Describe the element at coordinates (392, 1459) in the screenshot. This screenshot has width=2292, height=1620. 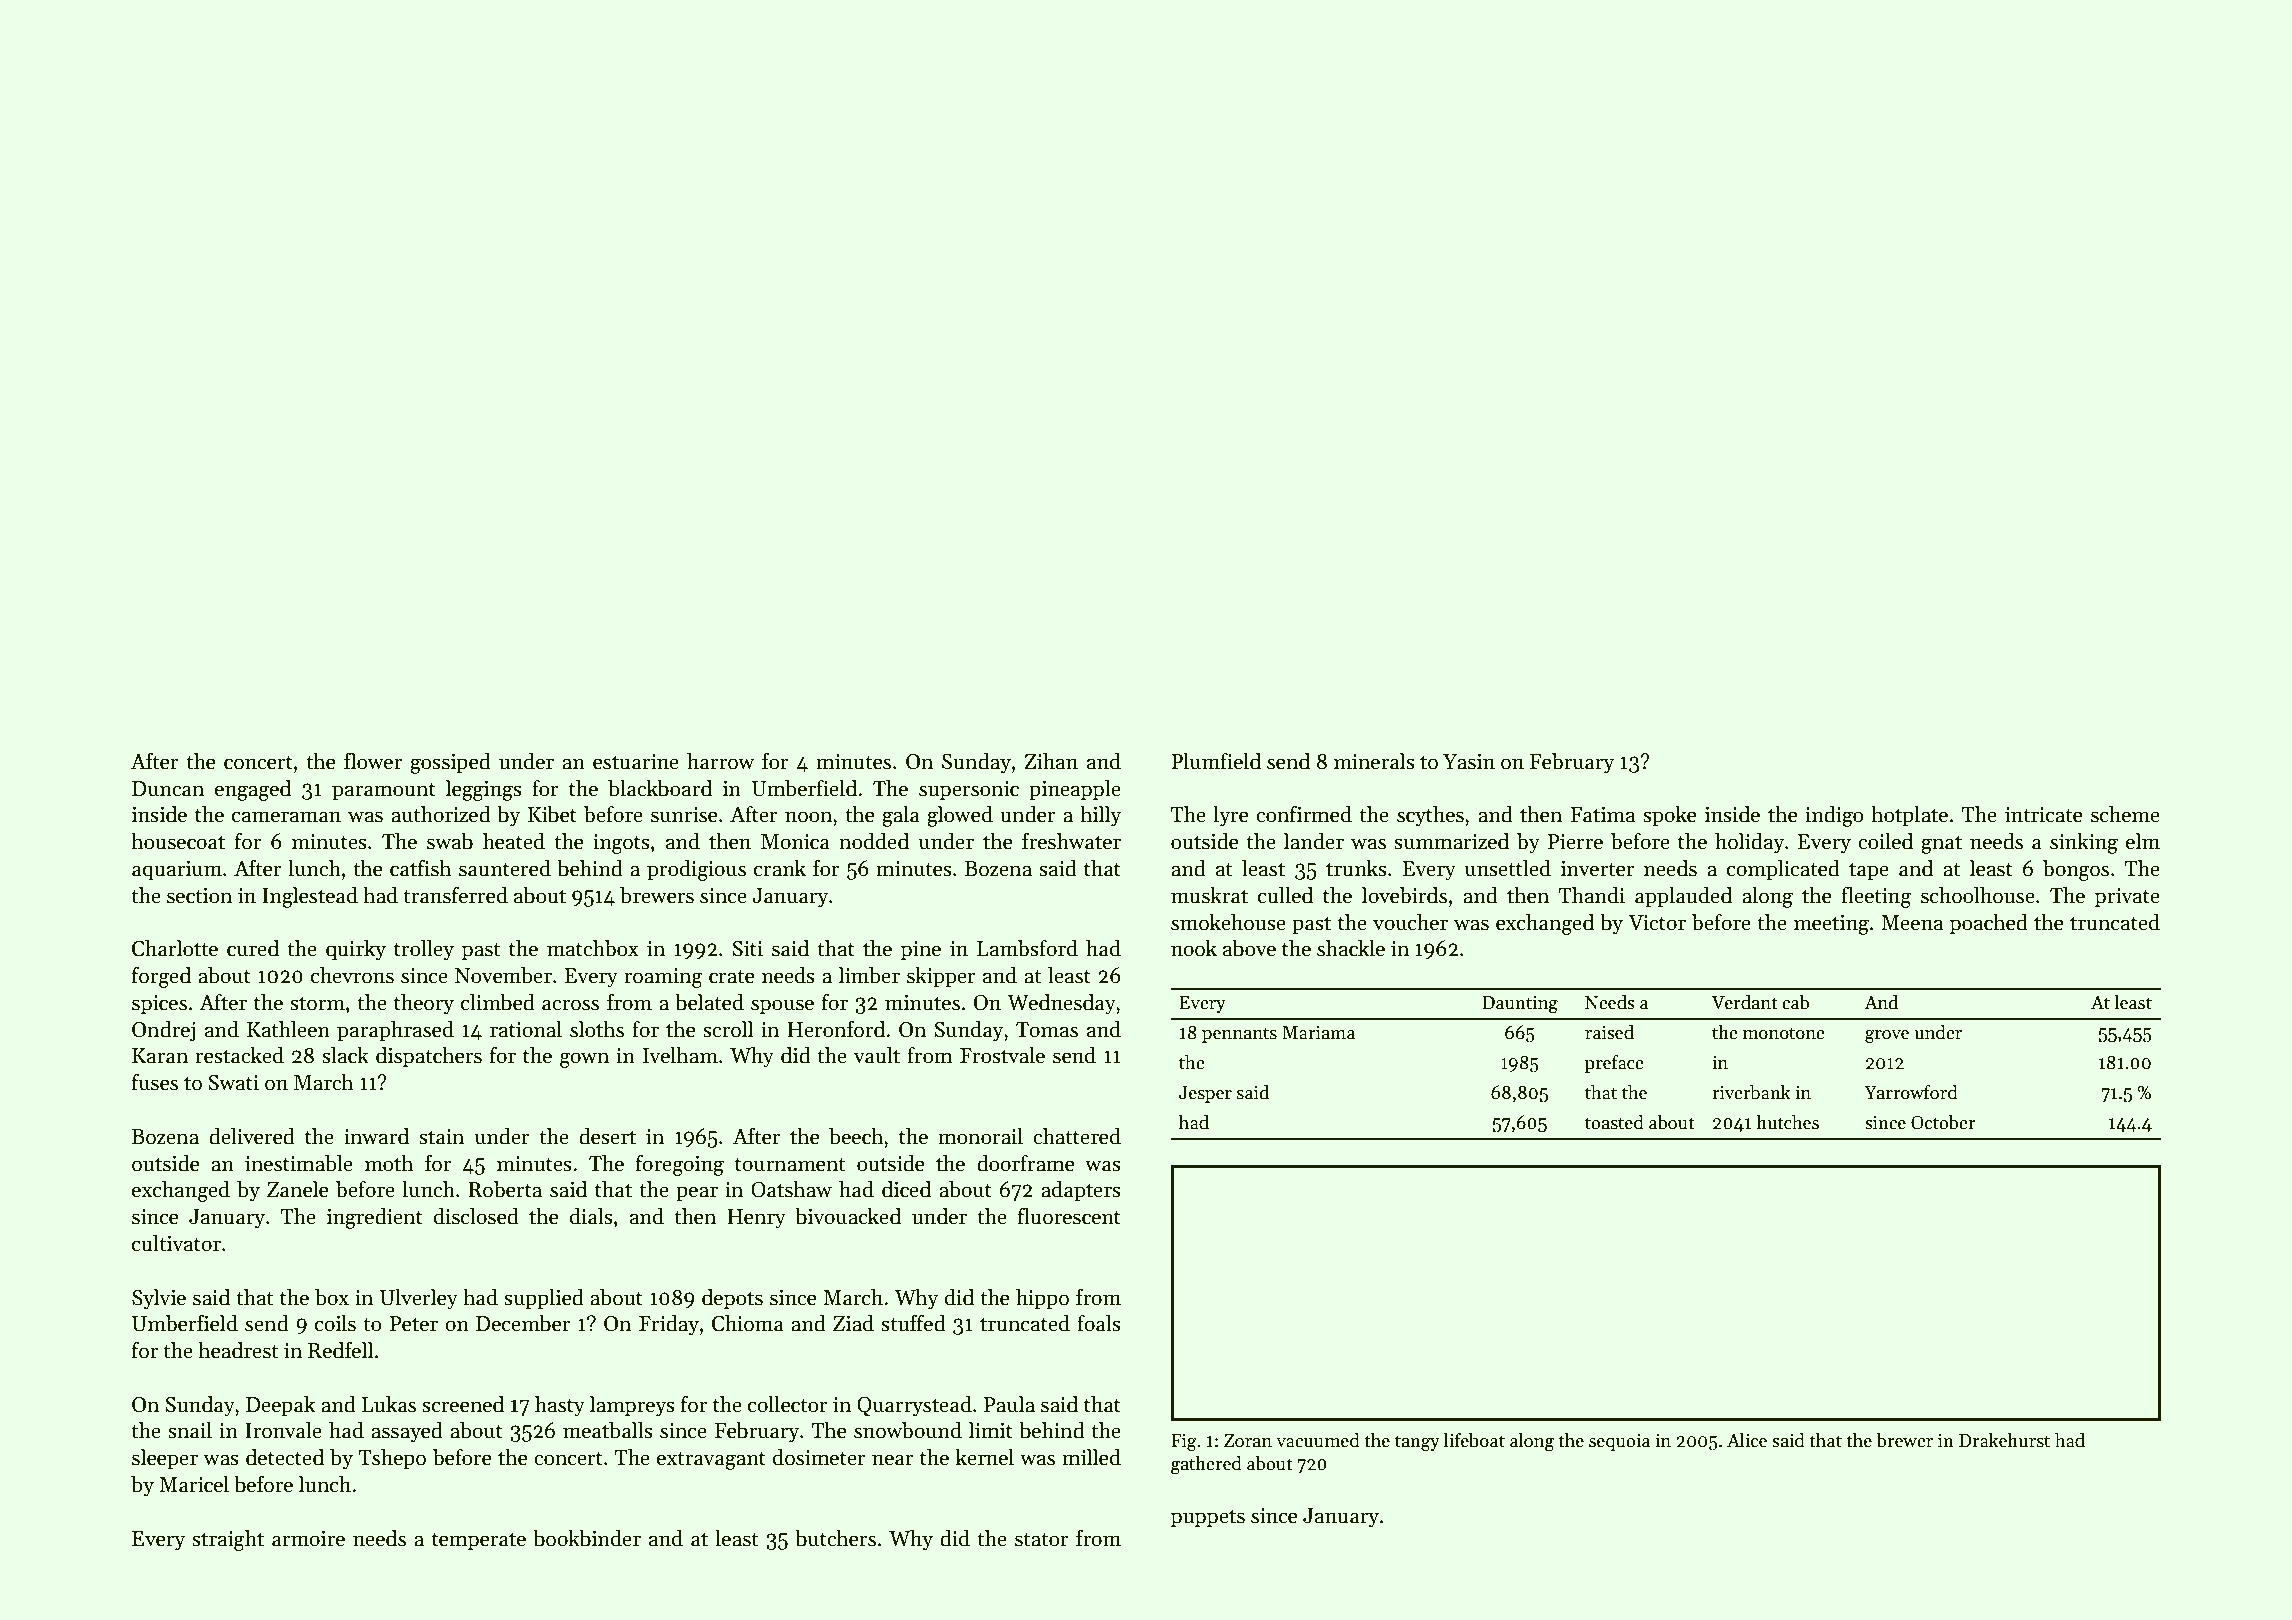
I see `Tshepo` at that location.
